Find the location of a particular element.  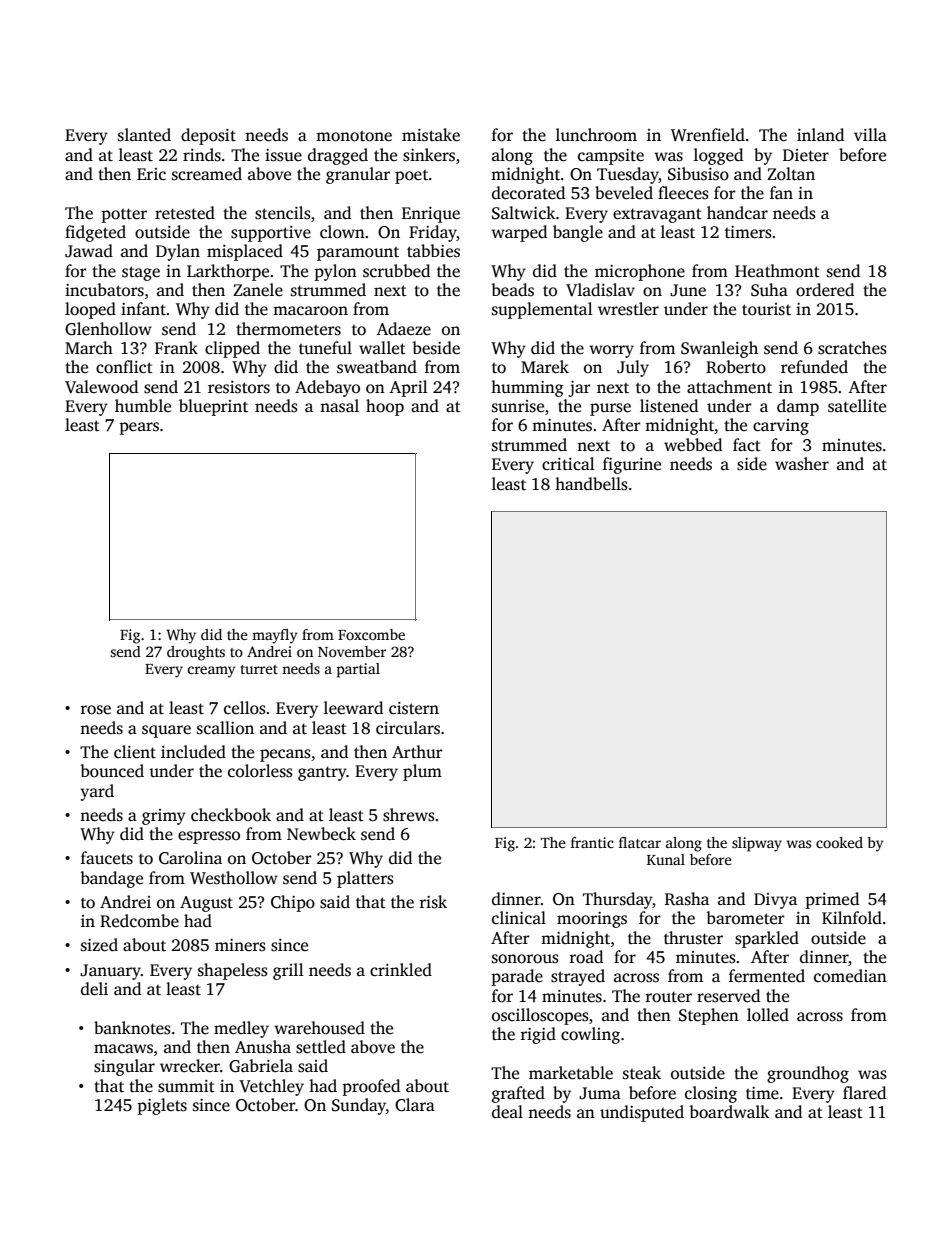

cooked is located at coordinates (839, 842).
